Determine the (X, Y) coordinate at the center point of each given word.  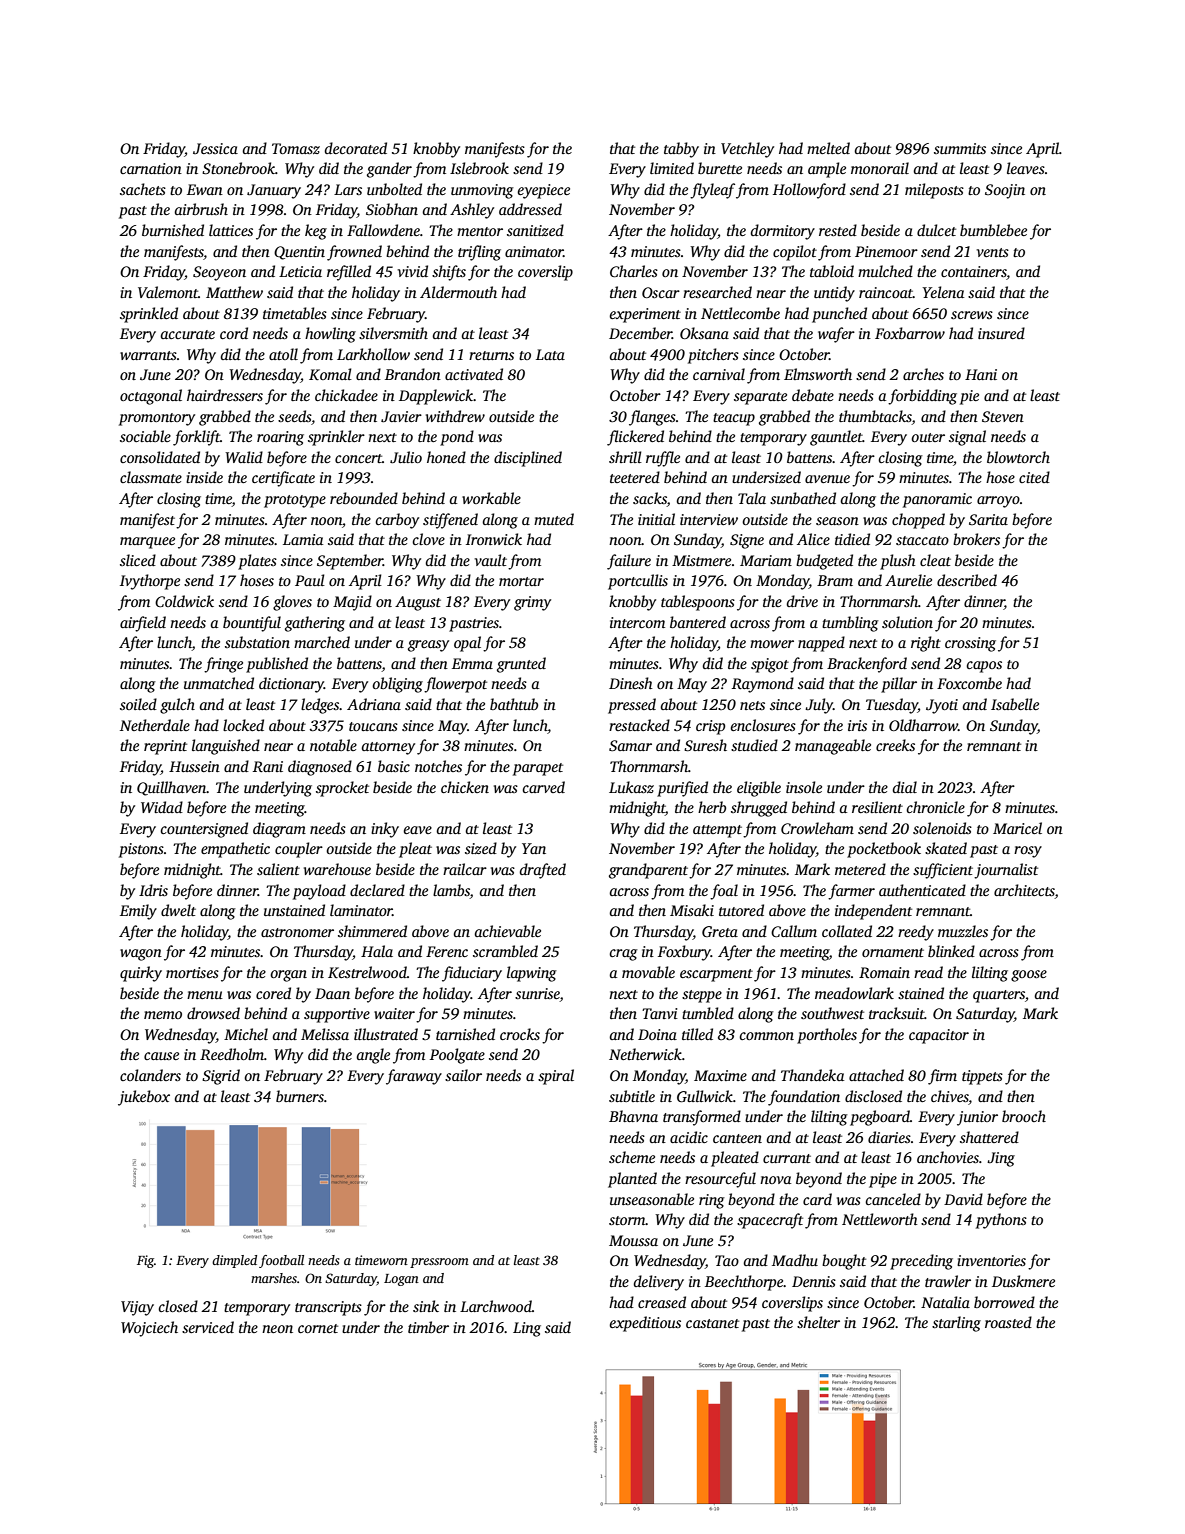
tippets (982, 1077)
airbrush (201, 209)
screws (972, 315)
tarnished (465, 1034)
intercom (637, 622)
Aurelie (908, 580)
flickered (635, 438)
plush (898, 562)
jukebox (144, 1098)
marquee (147, 543)
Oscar (661, 292)
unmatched (219, 683)
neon (277, 1329)
